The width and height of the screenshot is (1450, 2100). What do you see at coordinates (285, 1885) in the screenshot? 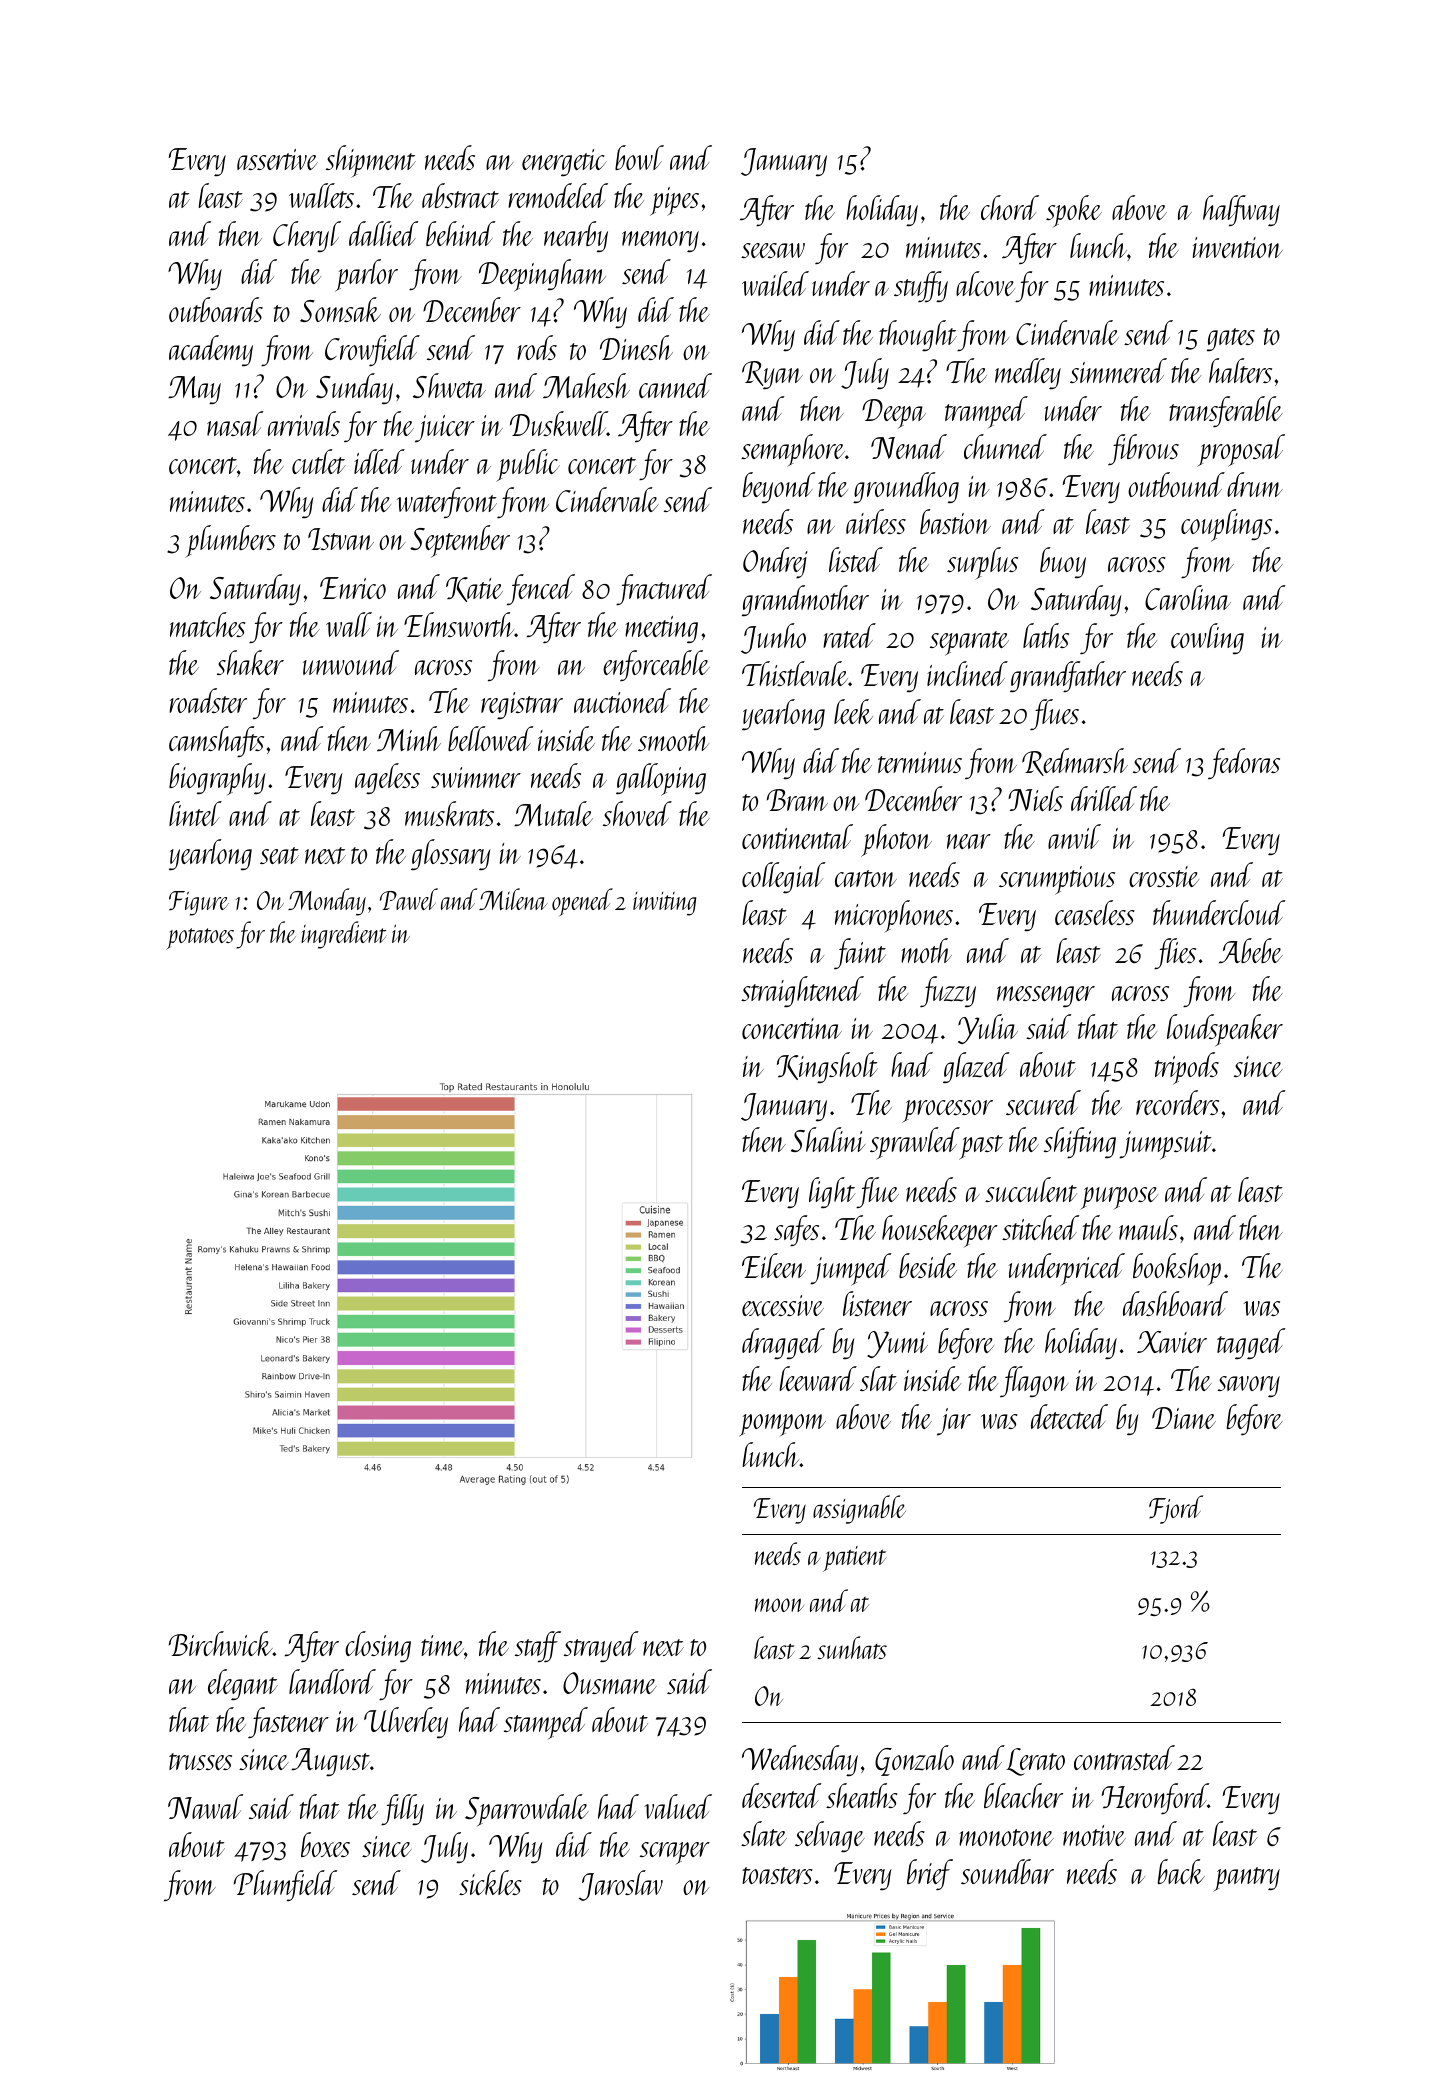
I see `Plumfield` at bounding box center [285, 1885].
